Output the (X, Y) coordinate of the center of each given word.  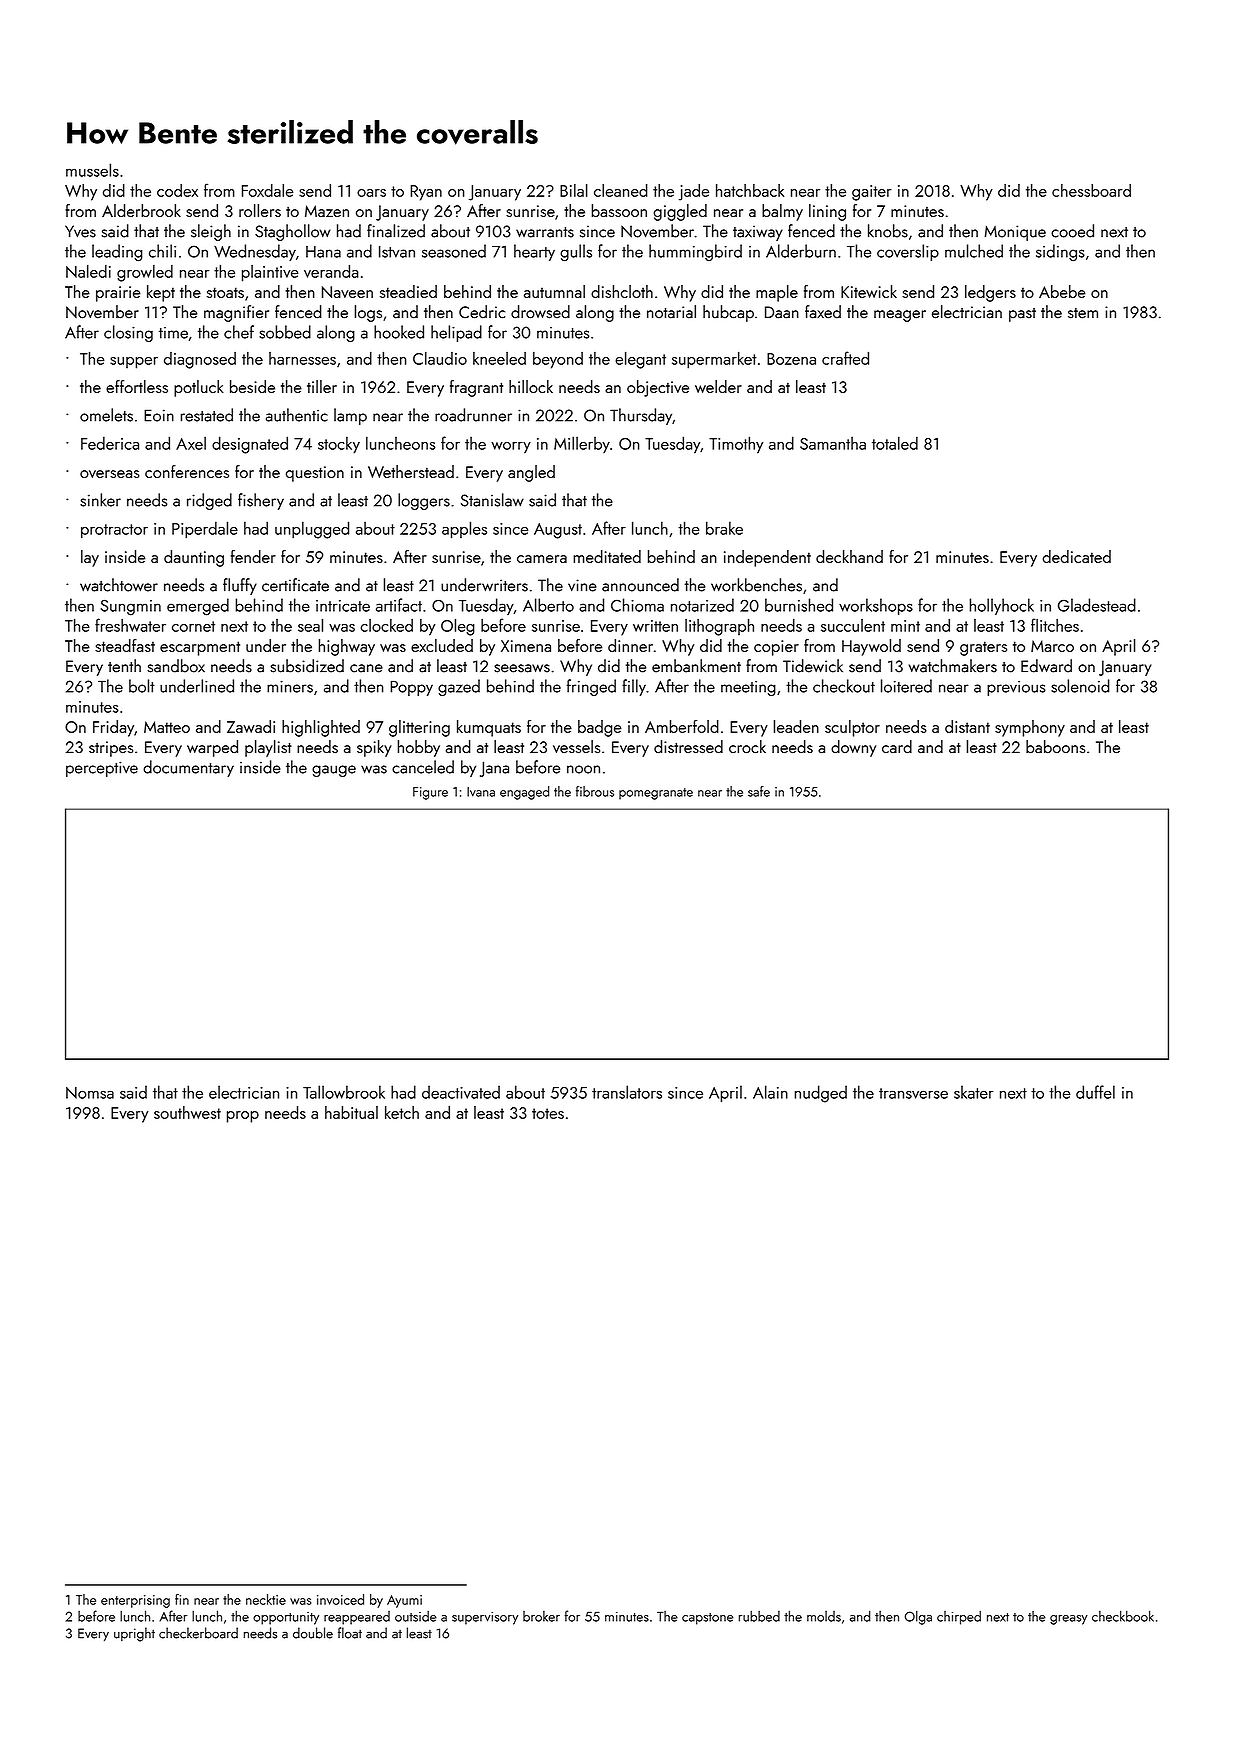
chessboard (1091, 190)
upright (134, 1634)
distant (967, 726)
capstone (707, 1619)
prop (243, 1117)
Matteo (167, 727)
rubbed (759, 1616)
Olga (918, 1617)
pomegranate (656, 794)
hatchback (750, 190)
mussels (92, 170)
